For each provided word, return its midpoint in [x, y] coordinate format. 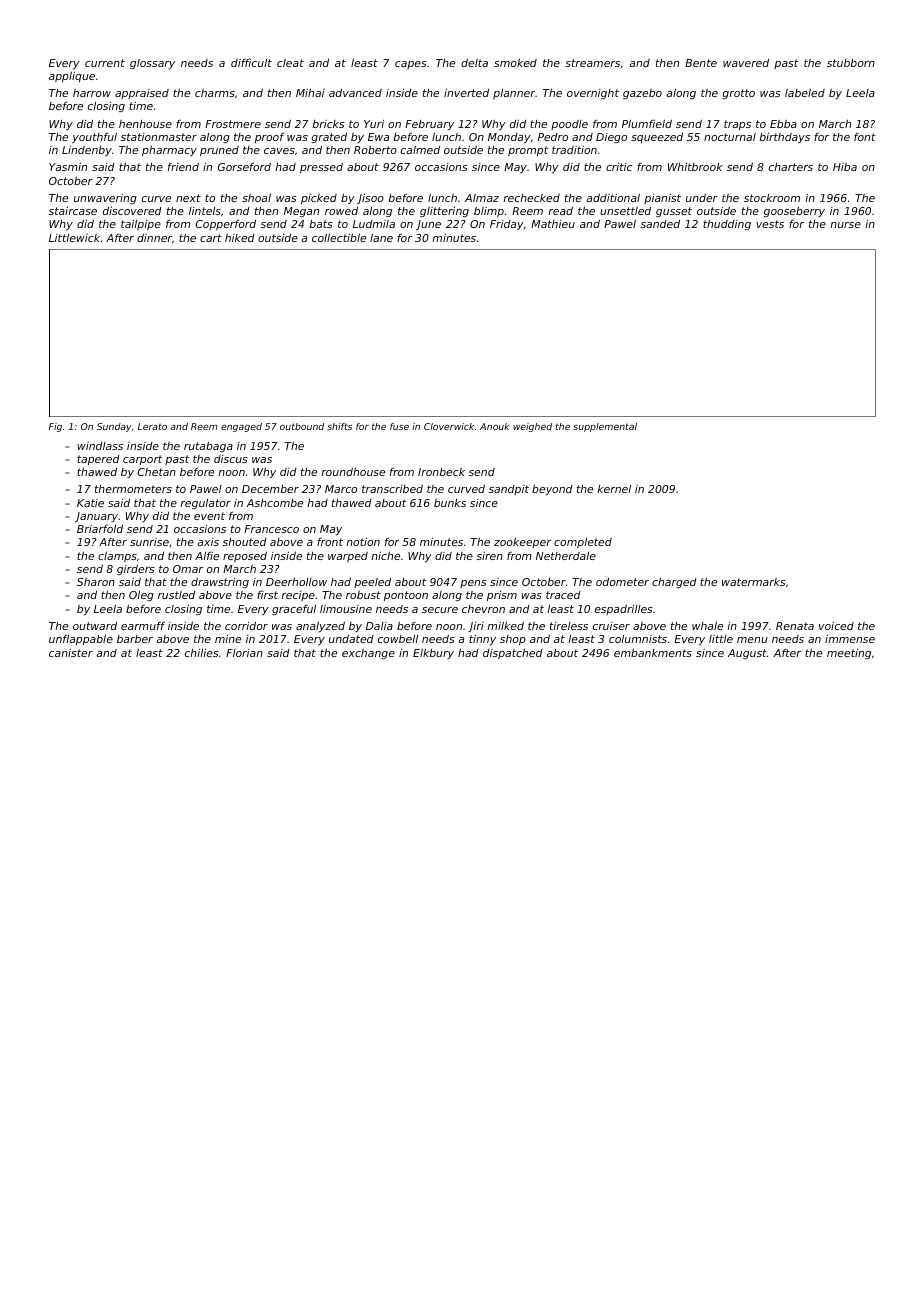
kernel [614, 489]
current [105, 63]
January [96, 517]
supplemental [605, 427]
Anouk [495, 426]
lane [381, 237]
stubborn [851, 63]
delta [474, 63]
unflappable [81, 639]
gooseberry [794, 211]
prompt [528, 151]
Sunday [114, 427]
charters [791, 167]
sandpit [508, 490]
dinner [154, 238]
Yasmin [68, 166]
